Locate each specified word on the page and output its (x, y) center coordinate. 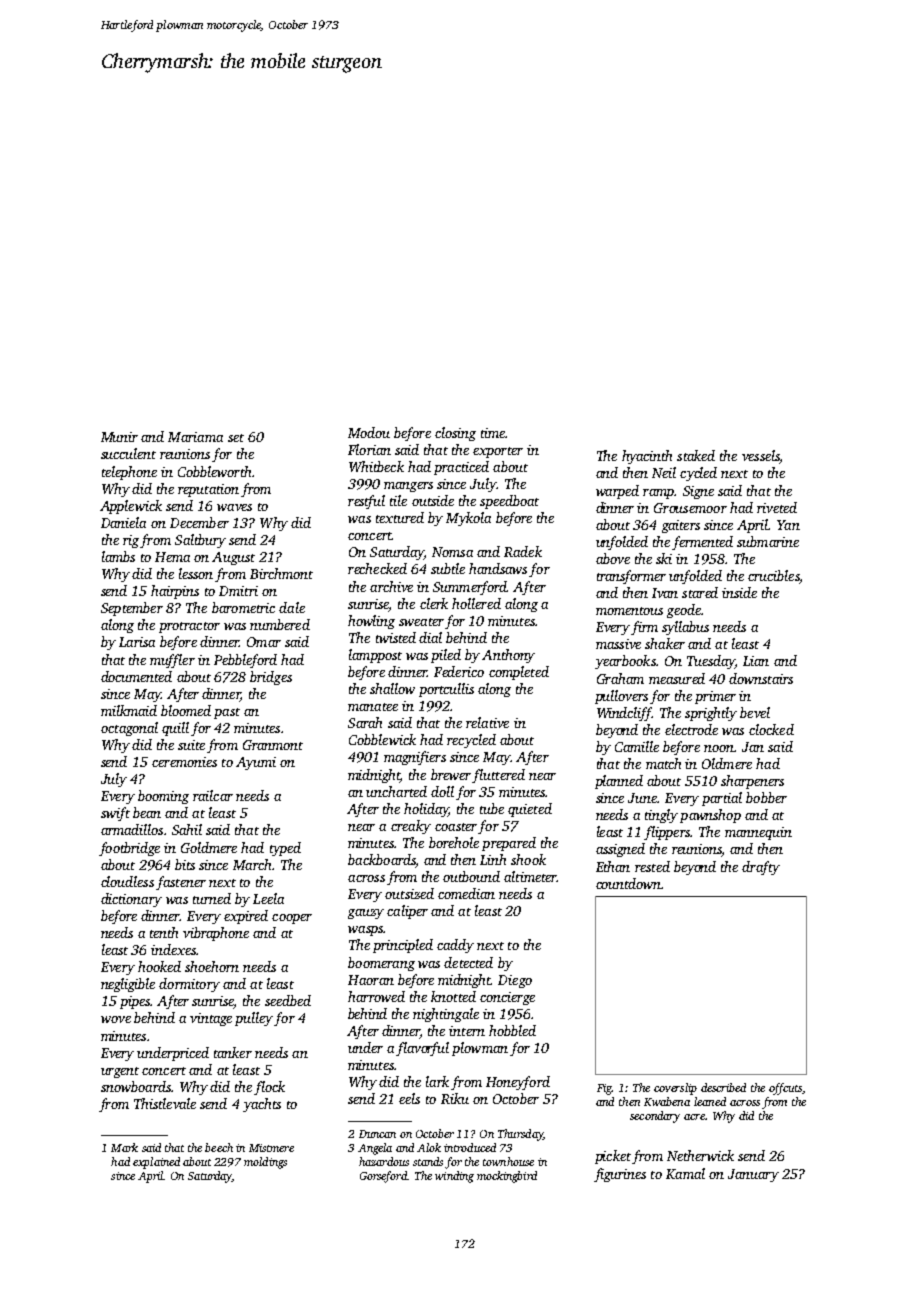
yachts (262, 1105)
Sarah (365, 722)
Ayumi (256, 763)
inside (739, 592)
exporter (498, 452)
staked (696, 455)
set (236, 438)
